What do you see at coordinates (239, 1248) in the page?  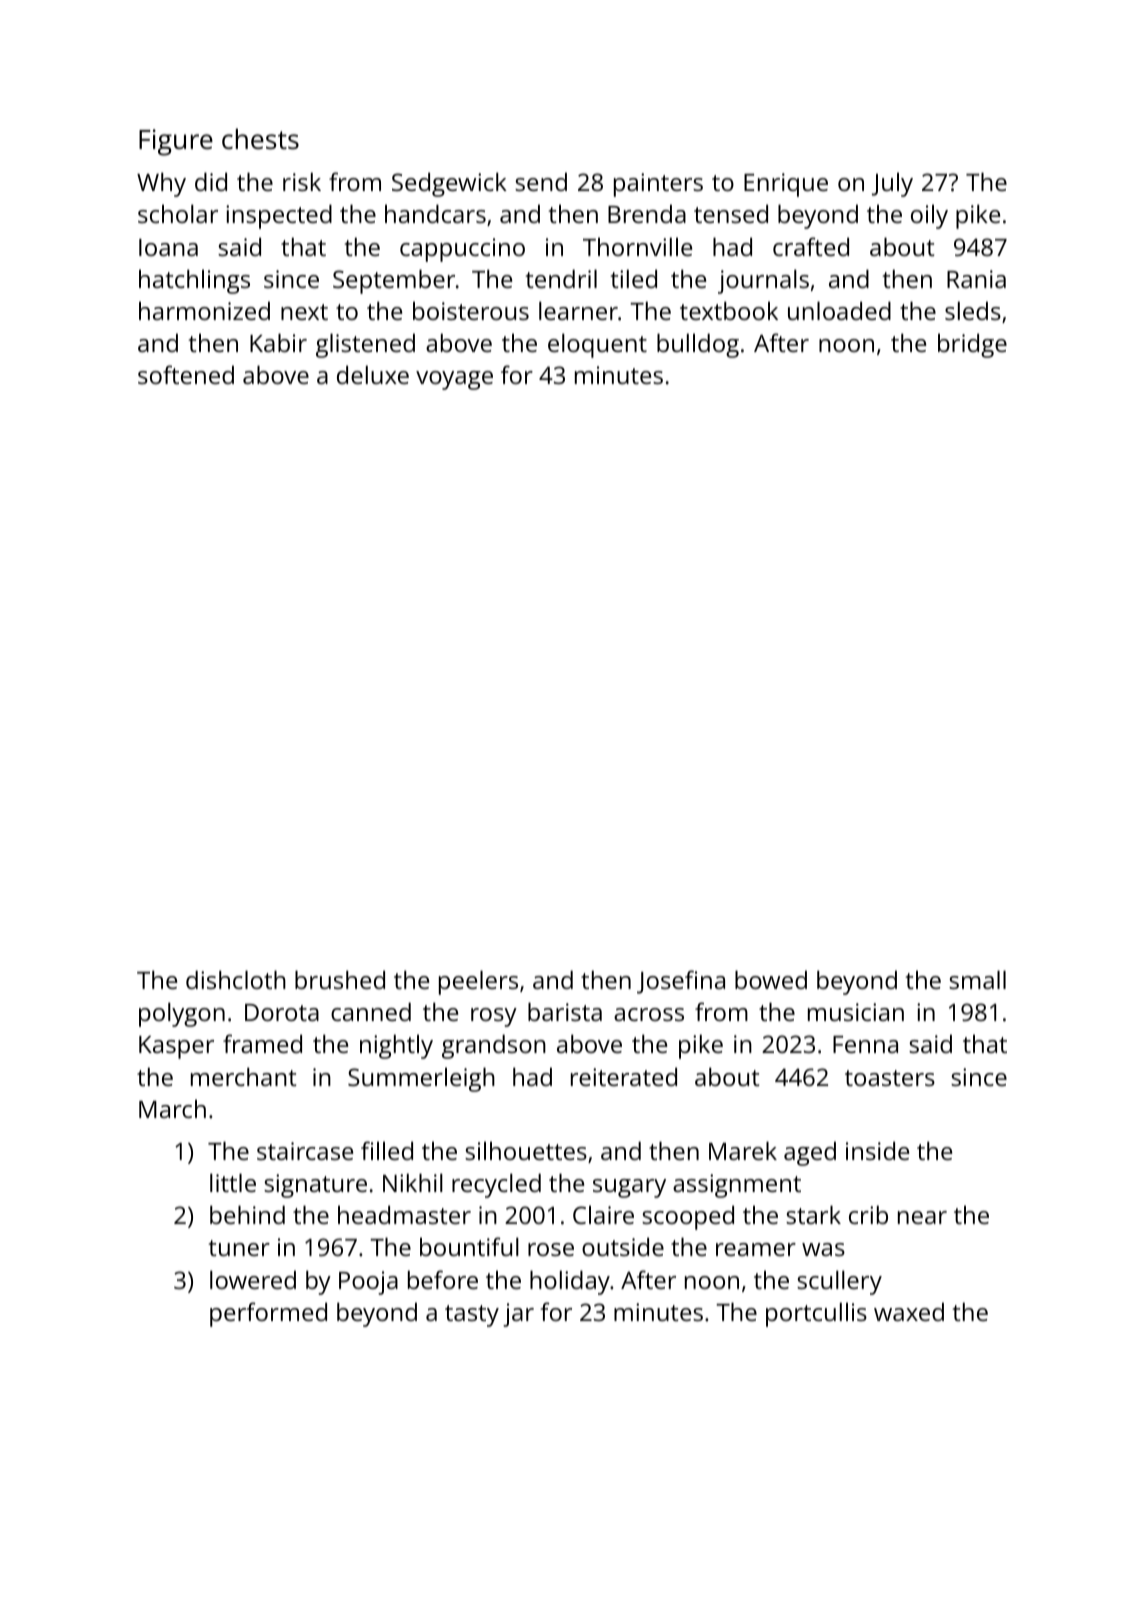 I see `tuner` at bounding box center [239, 1248].
